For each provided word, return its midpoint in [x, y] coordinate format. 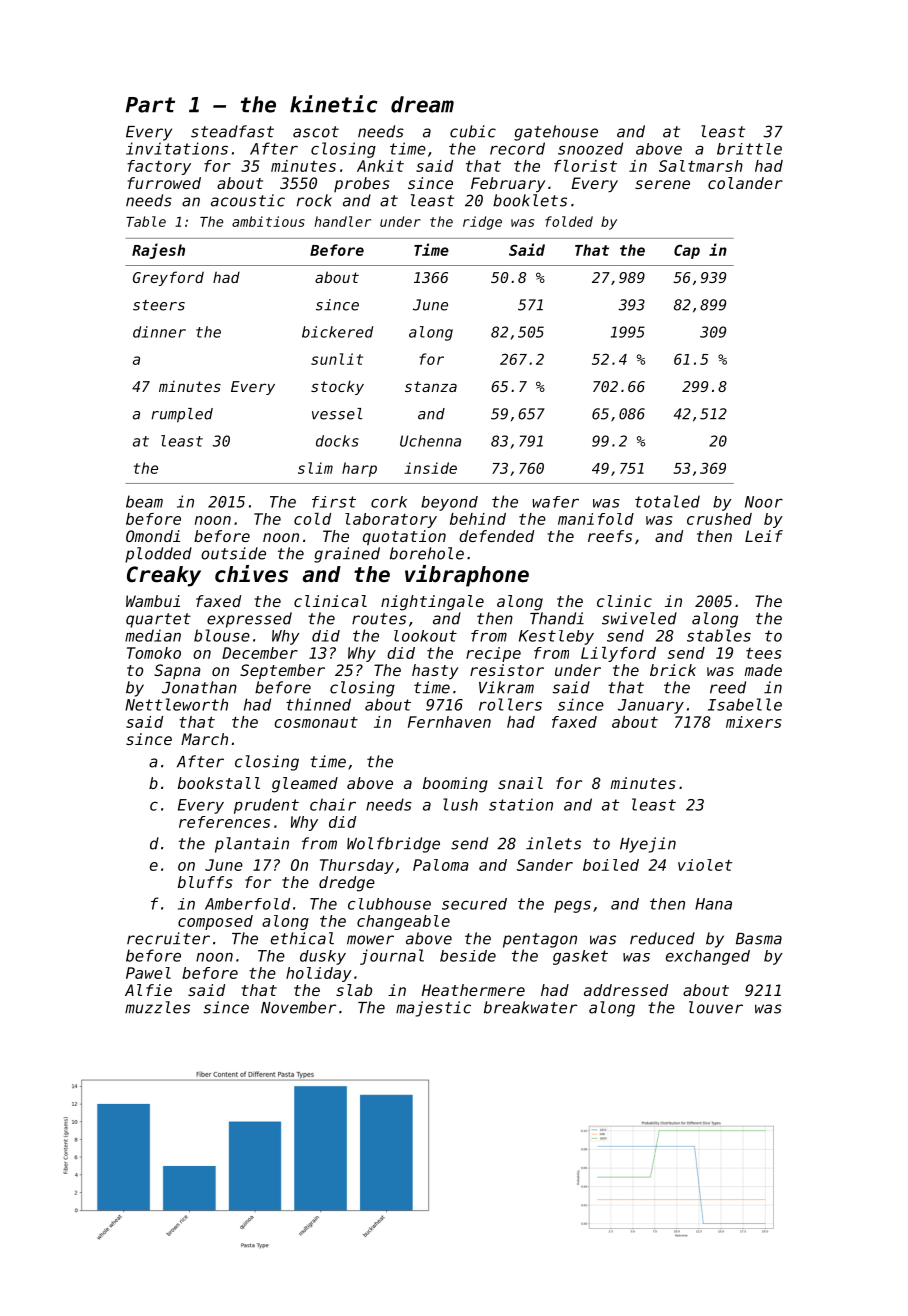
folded [569, 221]
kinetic [333, 104]
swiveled [639, 618]
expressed [249, 620]
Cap [687, 252]
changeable [403, 922]
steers [159, 305]
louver [716, 1007]
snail [520, 783]
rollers [510, 704]
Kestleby [556, 637]
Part [150, 105]
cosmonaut [316, 722]
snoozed [590, 148]
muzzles [157, 1007]
